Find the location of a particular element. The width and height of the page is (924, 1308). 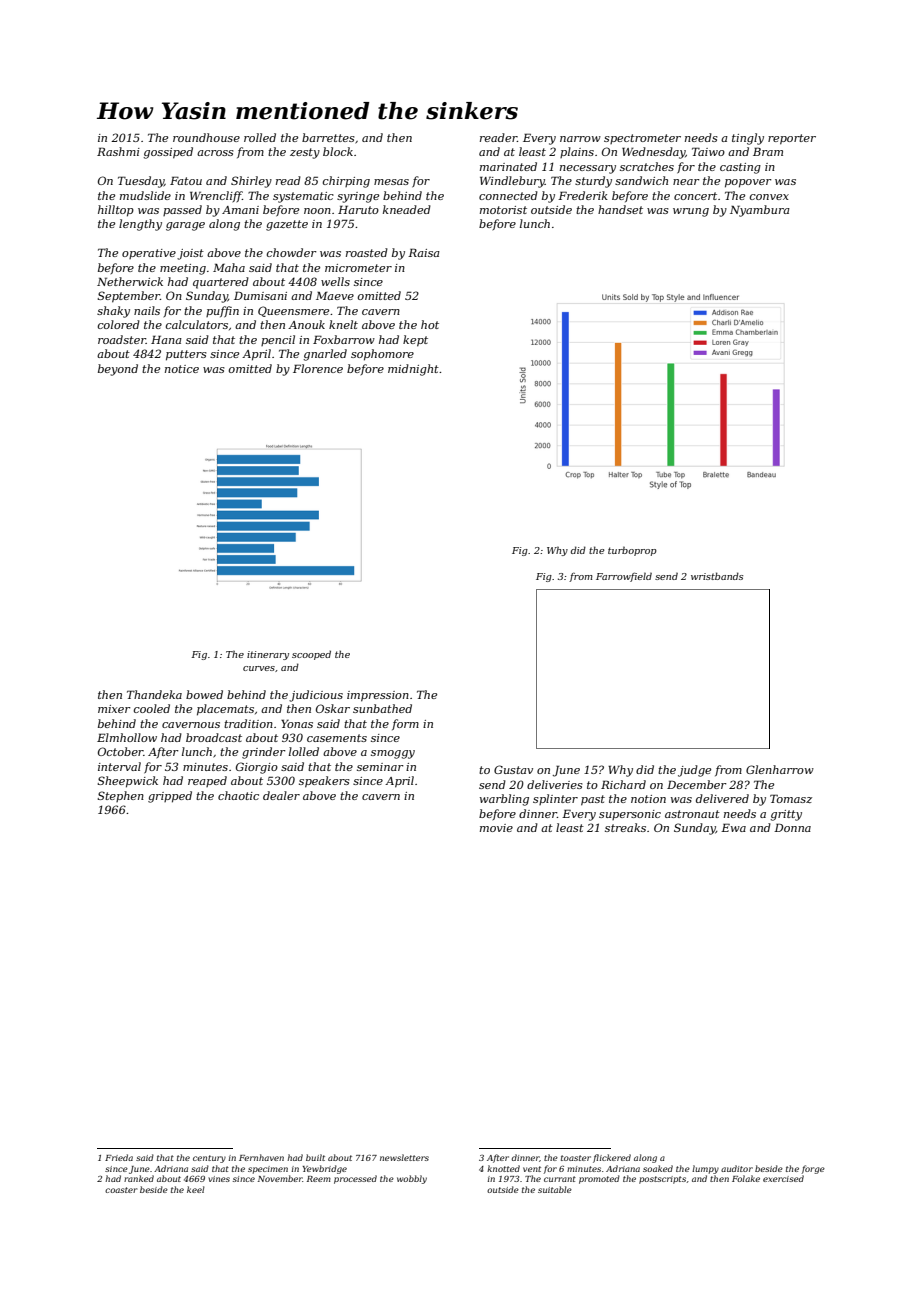

coaster is located at coordinates (121, 1190).
